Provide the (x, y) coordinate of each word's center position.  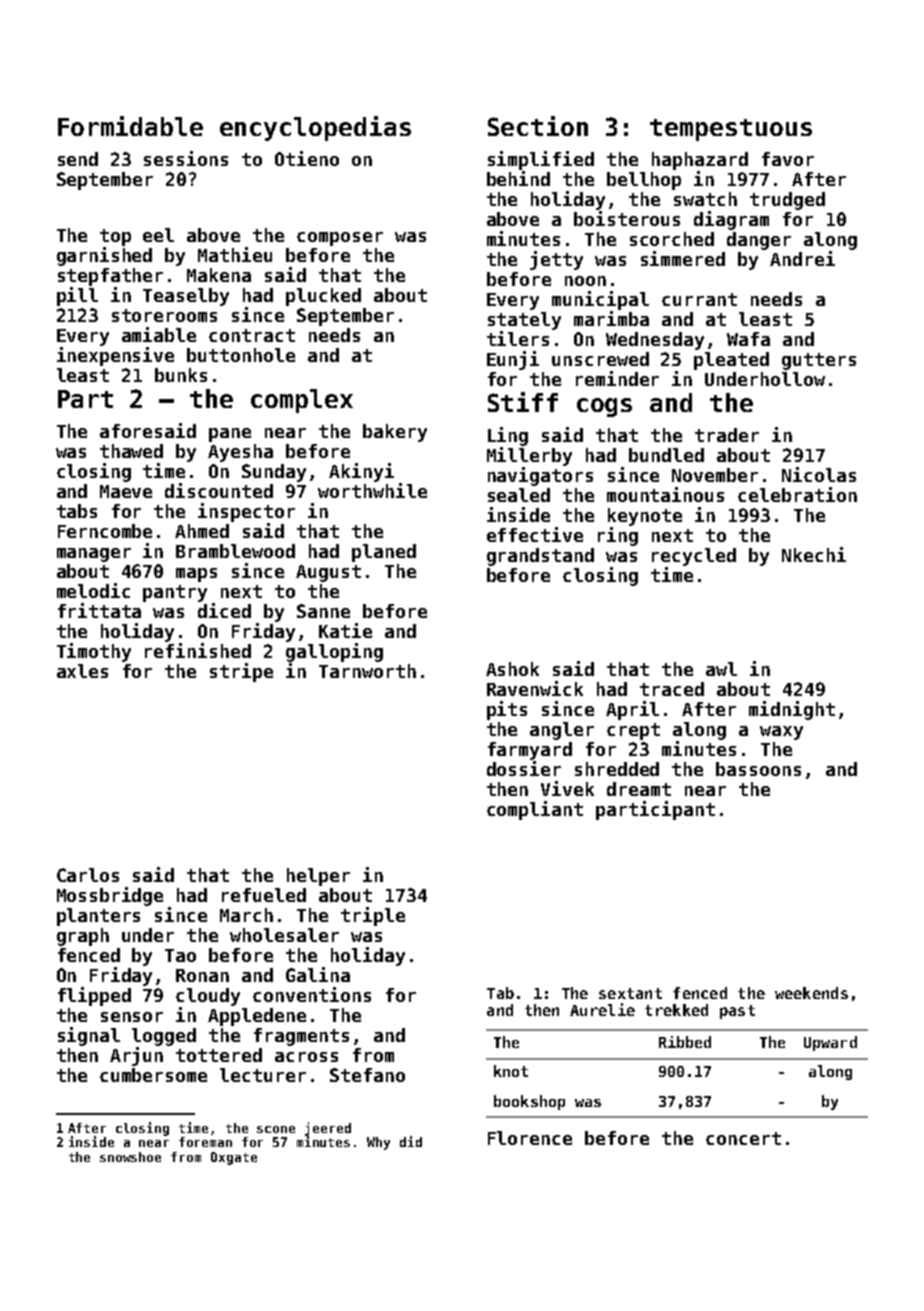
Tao (180, 955)
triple (373, 916)
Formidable (130, 126)
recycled (694, 557)
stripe (241, 672)
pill (77, 296)
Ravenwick (535, 688)
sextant (630, 993)
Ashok (512, 669)
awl (721, 669)
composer (340, 239)
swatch (705, 199)
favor (788, 159)
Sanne (323, 611)
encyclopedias (315, 128)
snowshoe (130, 1157)
